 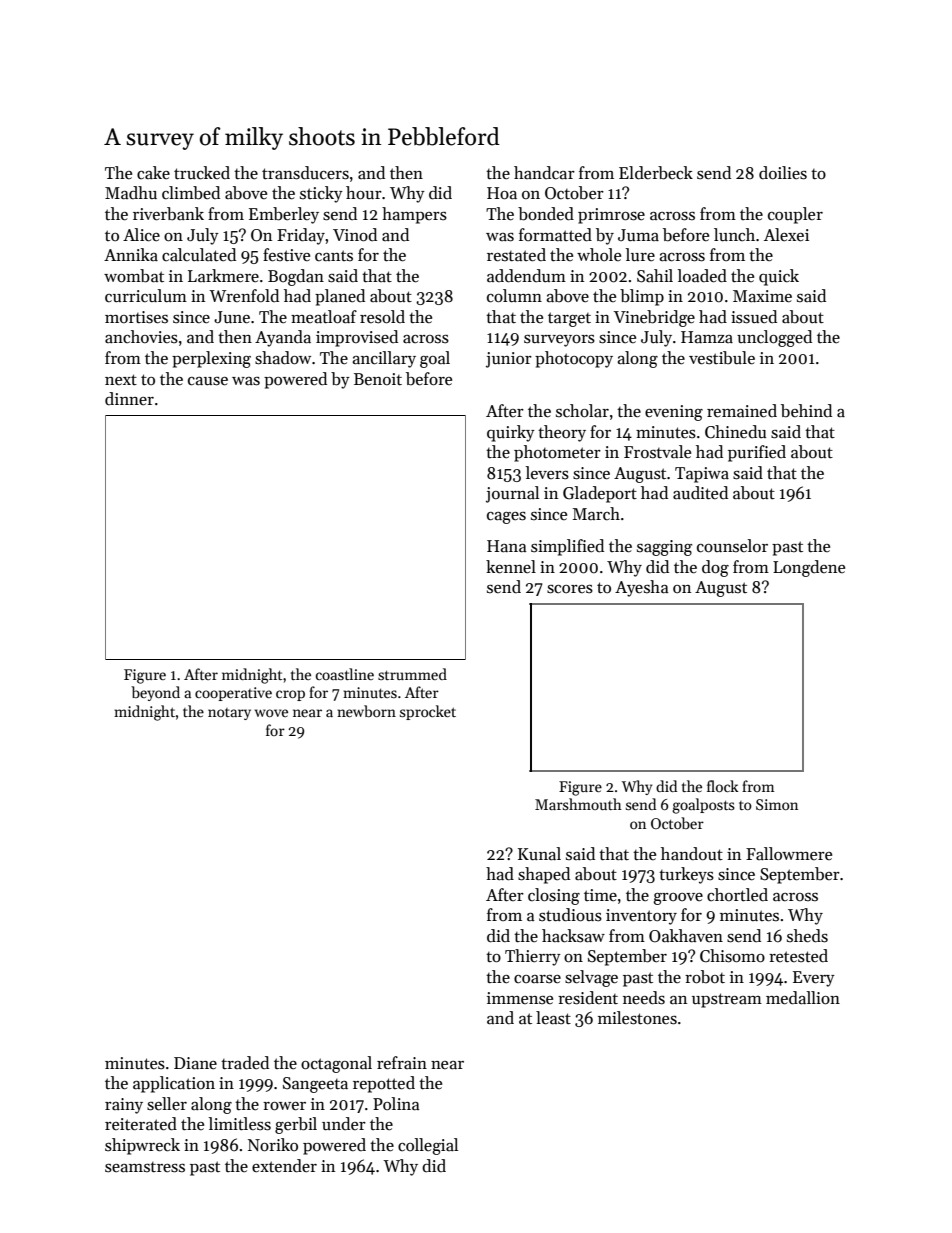 What do you see at coordinates (290, 695) in the page?
I see `crop` at bounding box center [290, 695].
